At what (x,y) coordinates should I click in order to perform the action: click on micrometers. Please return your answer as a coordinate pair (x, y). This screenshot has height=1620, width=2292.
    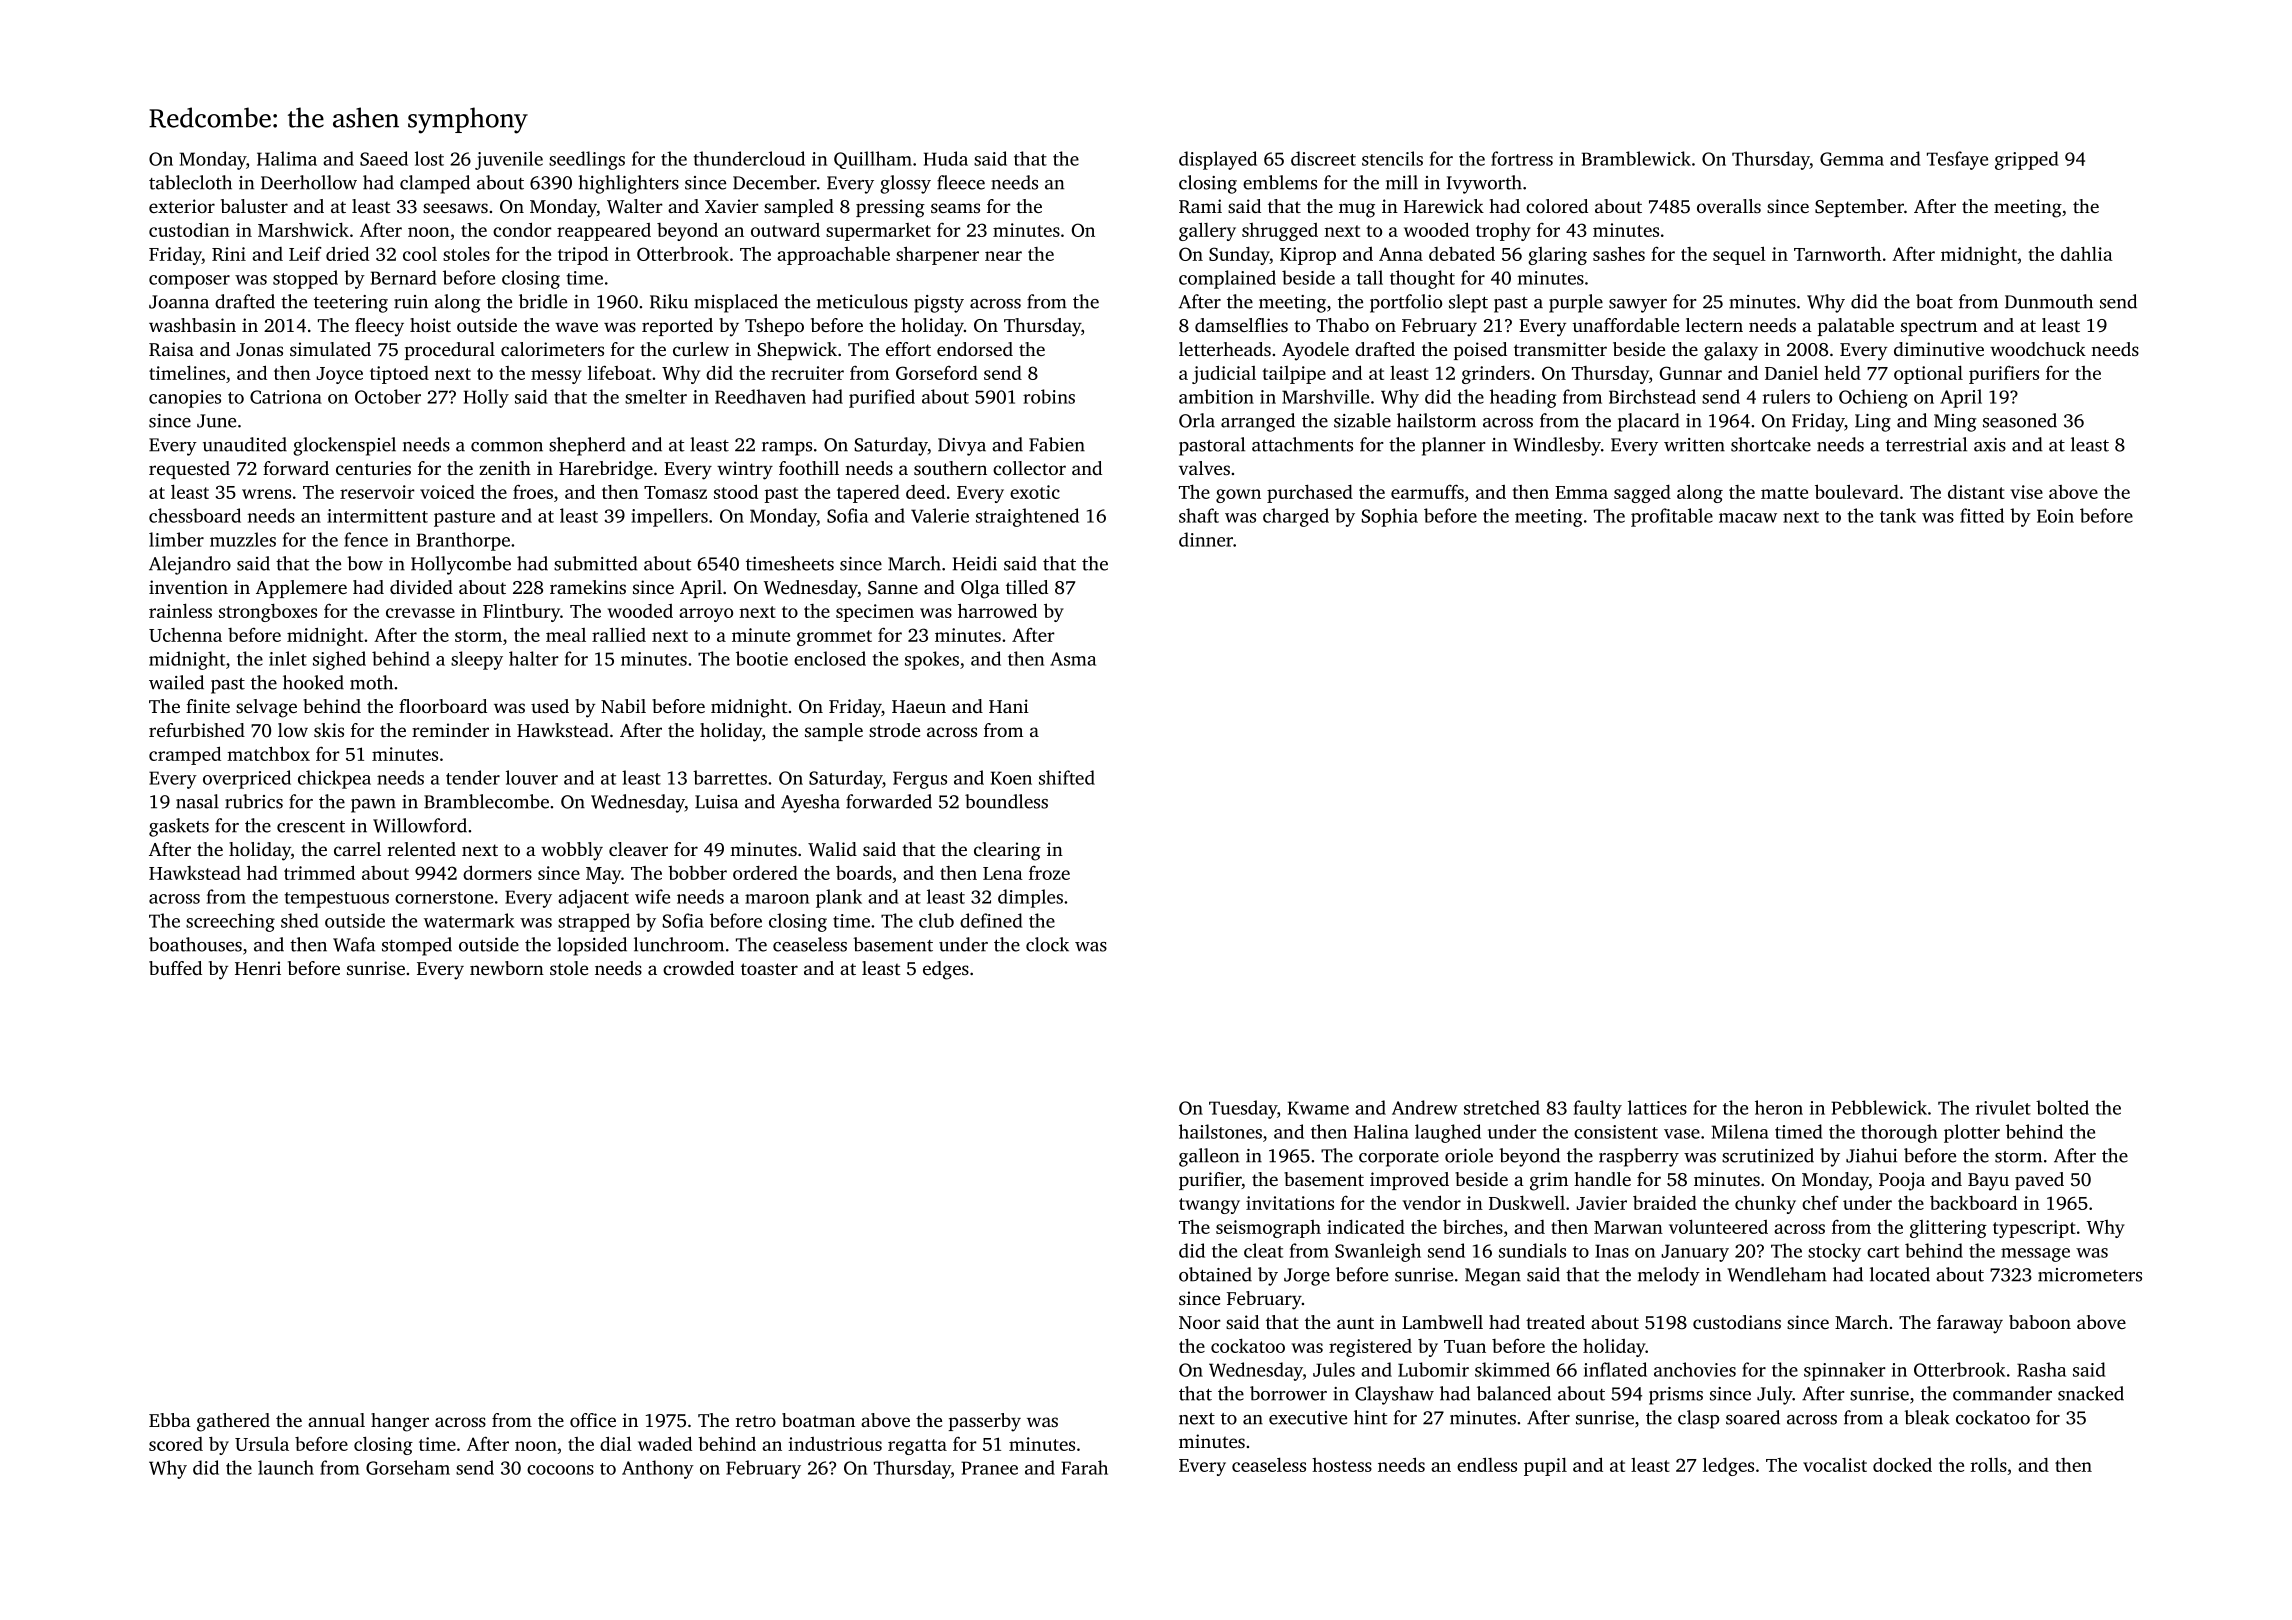
    Looking at the image, I should click on (2090, 1275).
